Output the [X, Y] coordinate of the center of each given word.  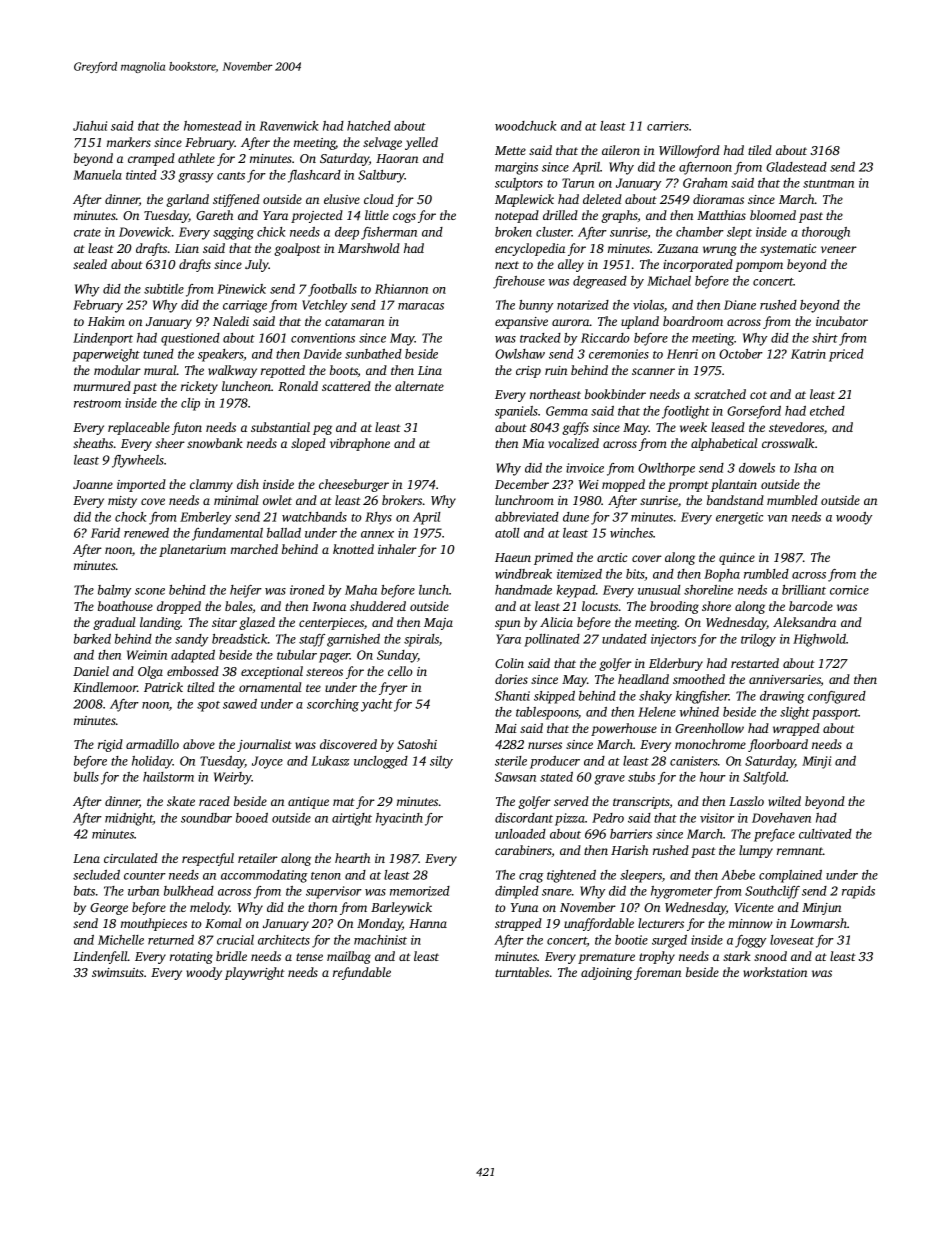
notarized [583, 305]
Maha [361, 590]
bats [84, 891]
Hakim [106, 321]
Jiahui [90, 126]
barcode [811, 606]
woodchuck [526, 126]
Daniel [91, 671]
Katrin [808, 354]
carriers [668, 126]
